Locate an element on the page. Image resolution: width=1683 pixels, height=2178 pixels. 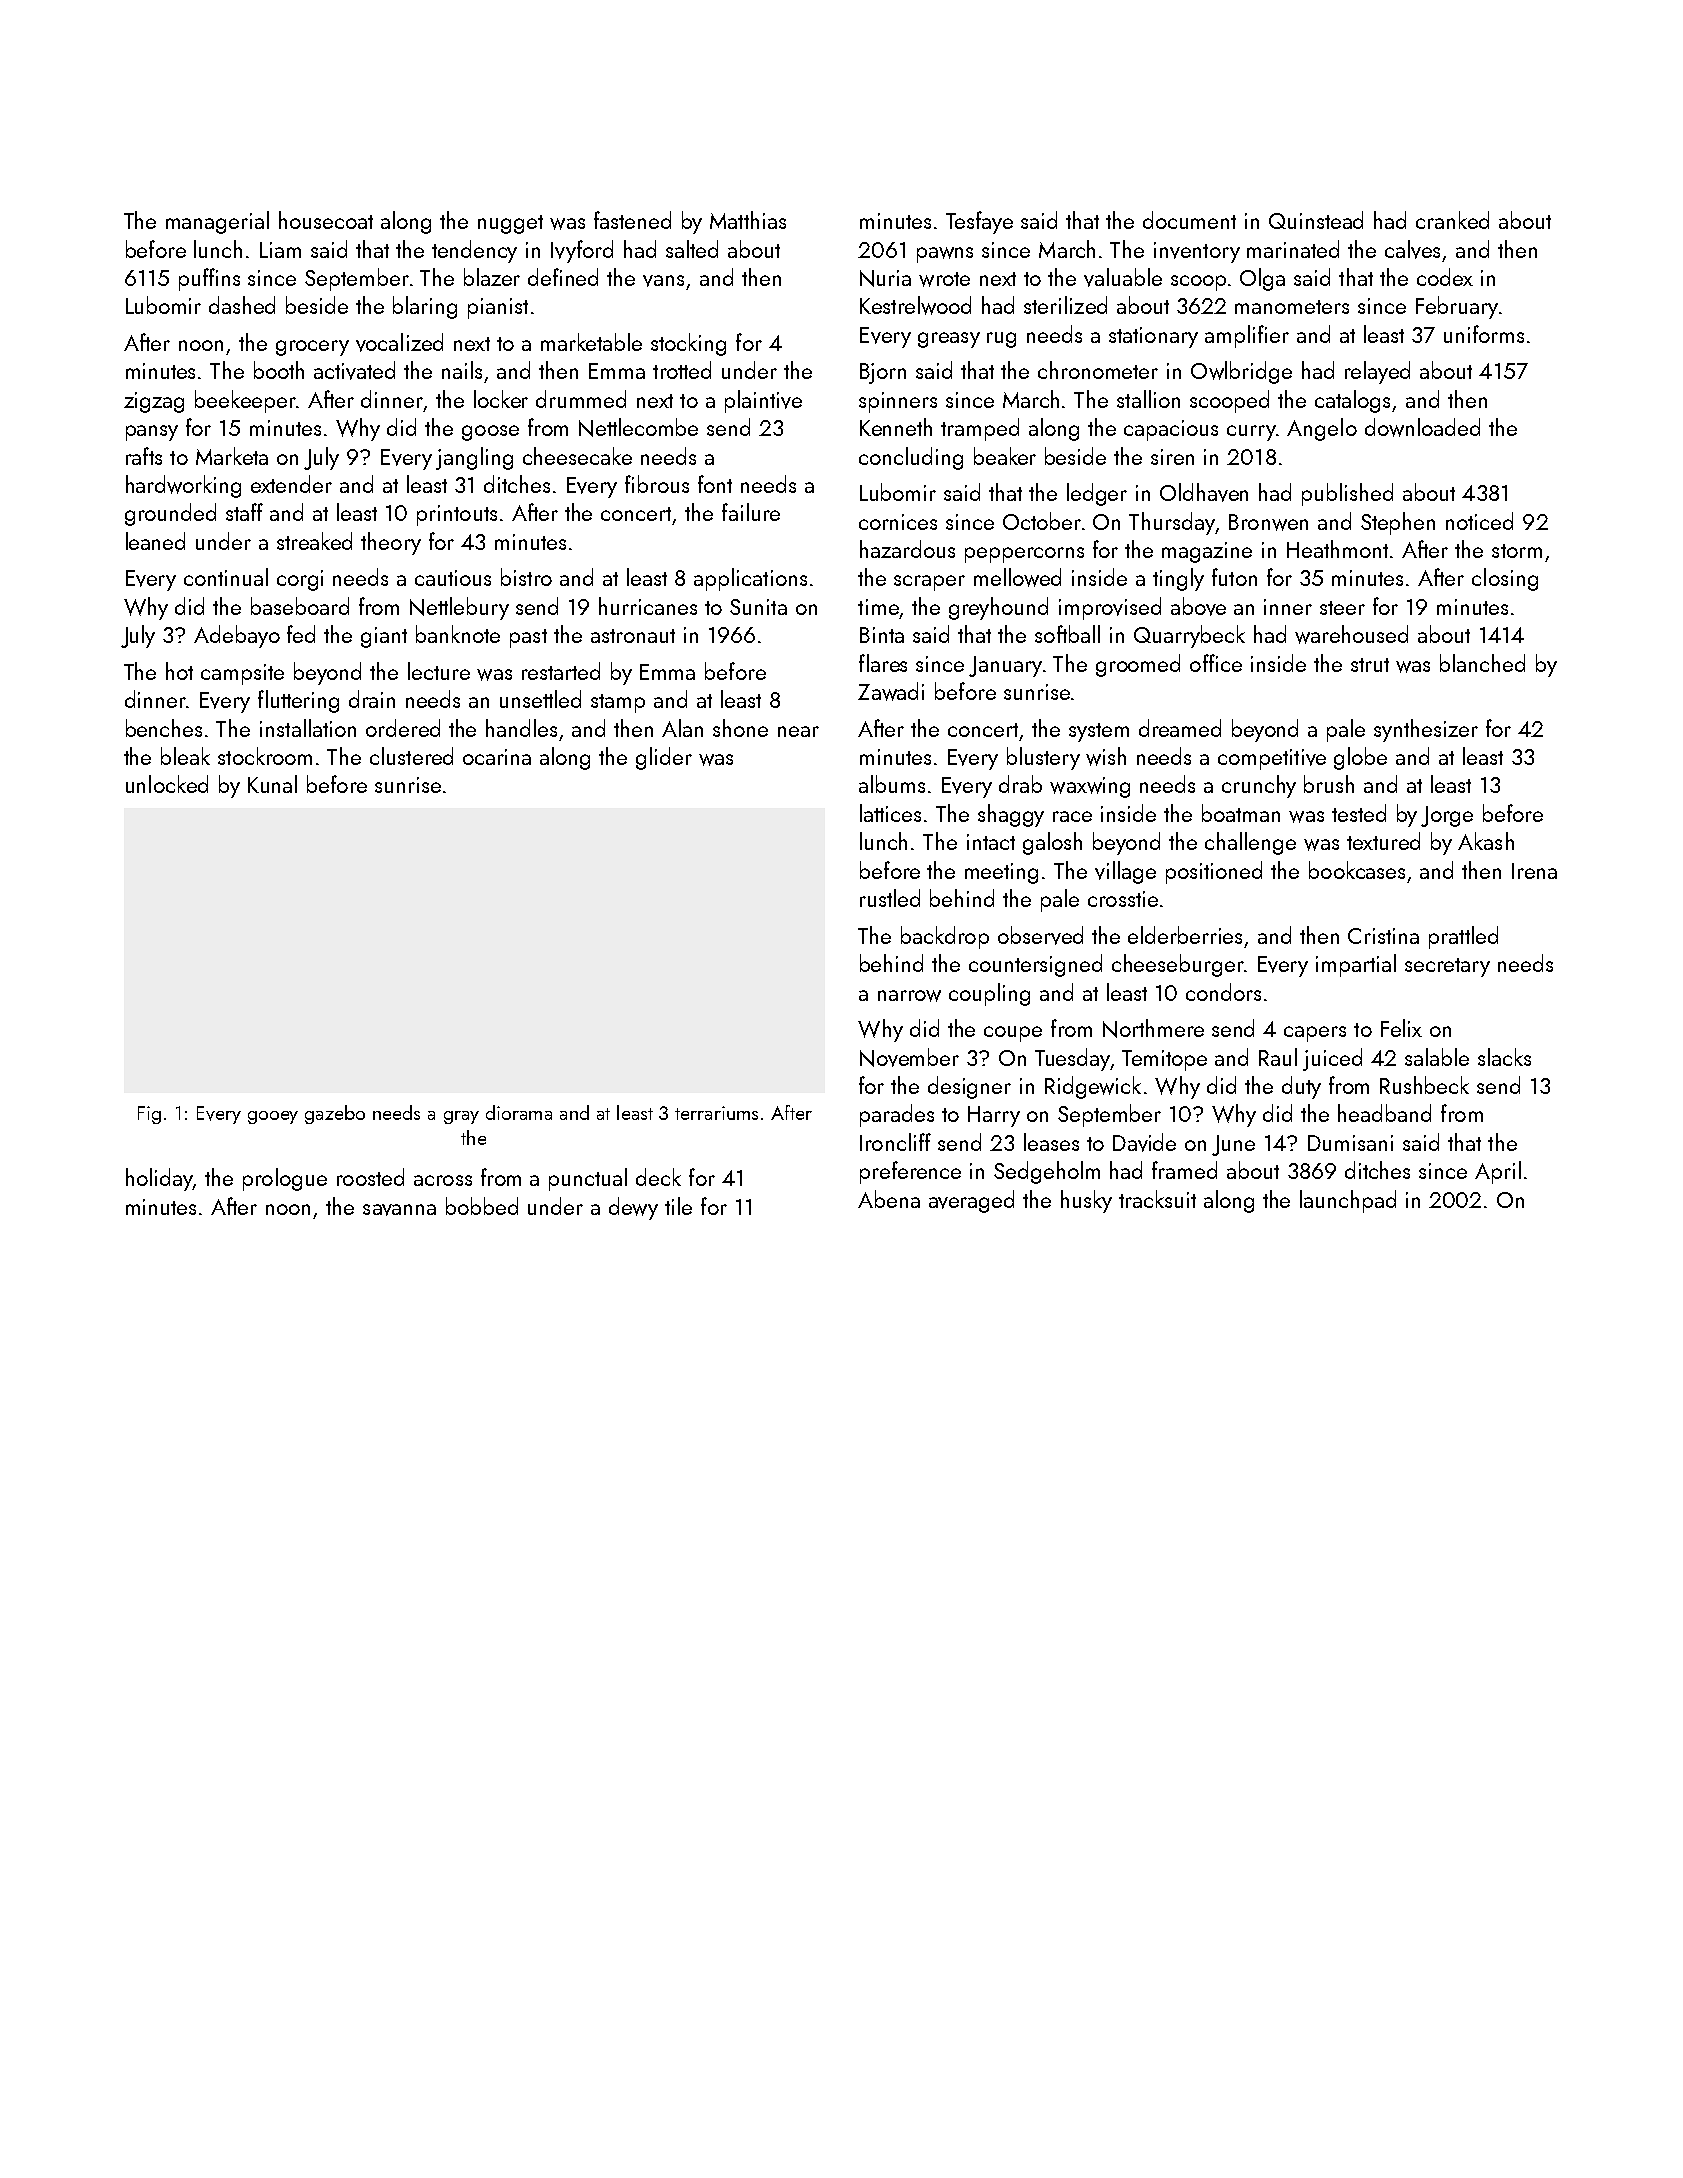
hardworking is located at coordinates (183, 486).
